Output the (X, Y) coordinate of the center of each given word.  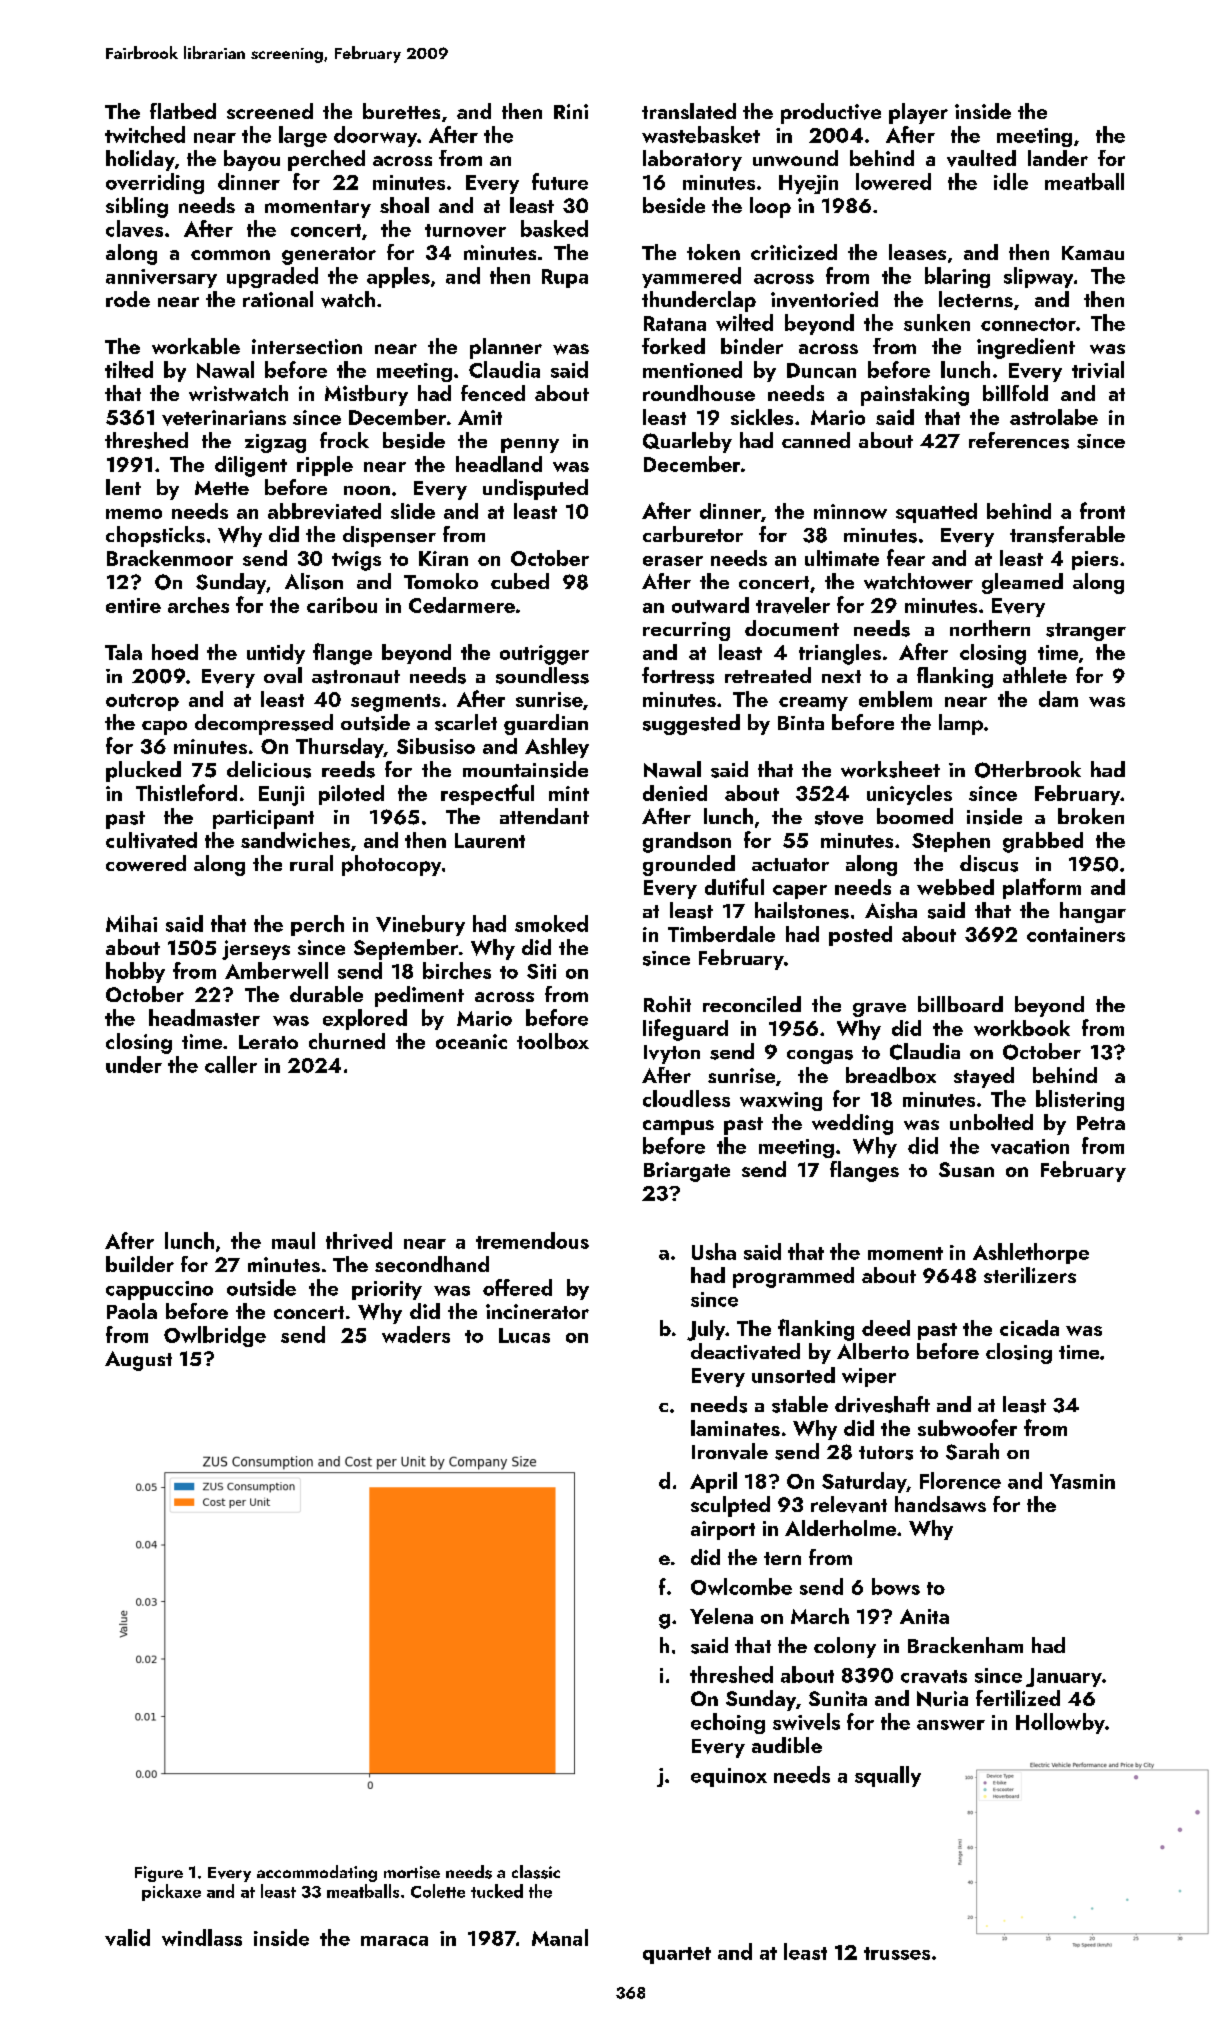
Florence (960, 1480)
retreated (768, 675)
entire (133, 605)
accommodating (317, 1873)
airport (723, 1530)
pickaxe (171, 1892)
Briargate (687, 1172)
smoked (551, 923)
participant (263, 819)
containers (1076, 934)
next (841, 676)
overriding (155, 183)
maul (293, 1240)
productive (831, 113)
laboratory (692, 160)
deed (886, 1328)
